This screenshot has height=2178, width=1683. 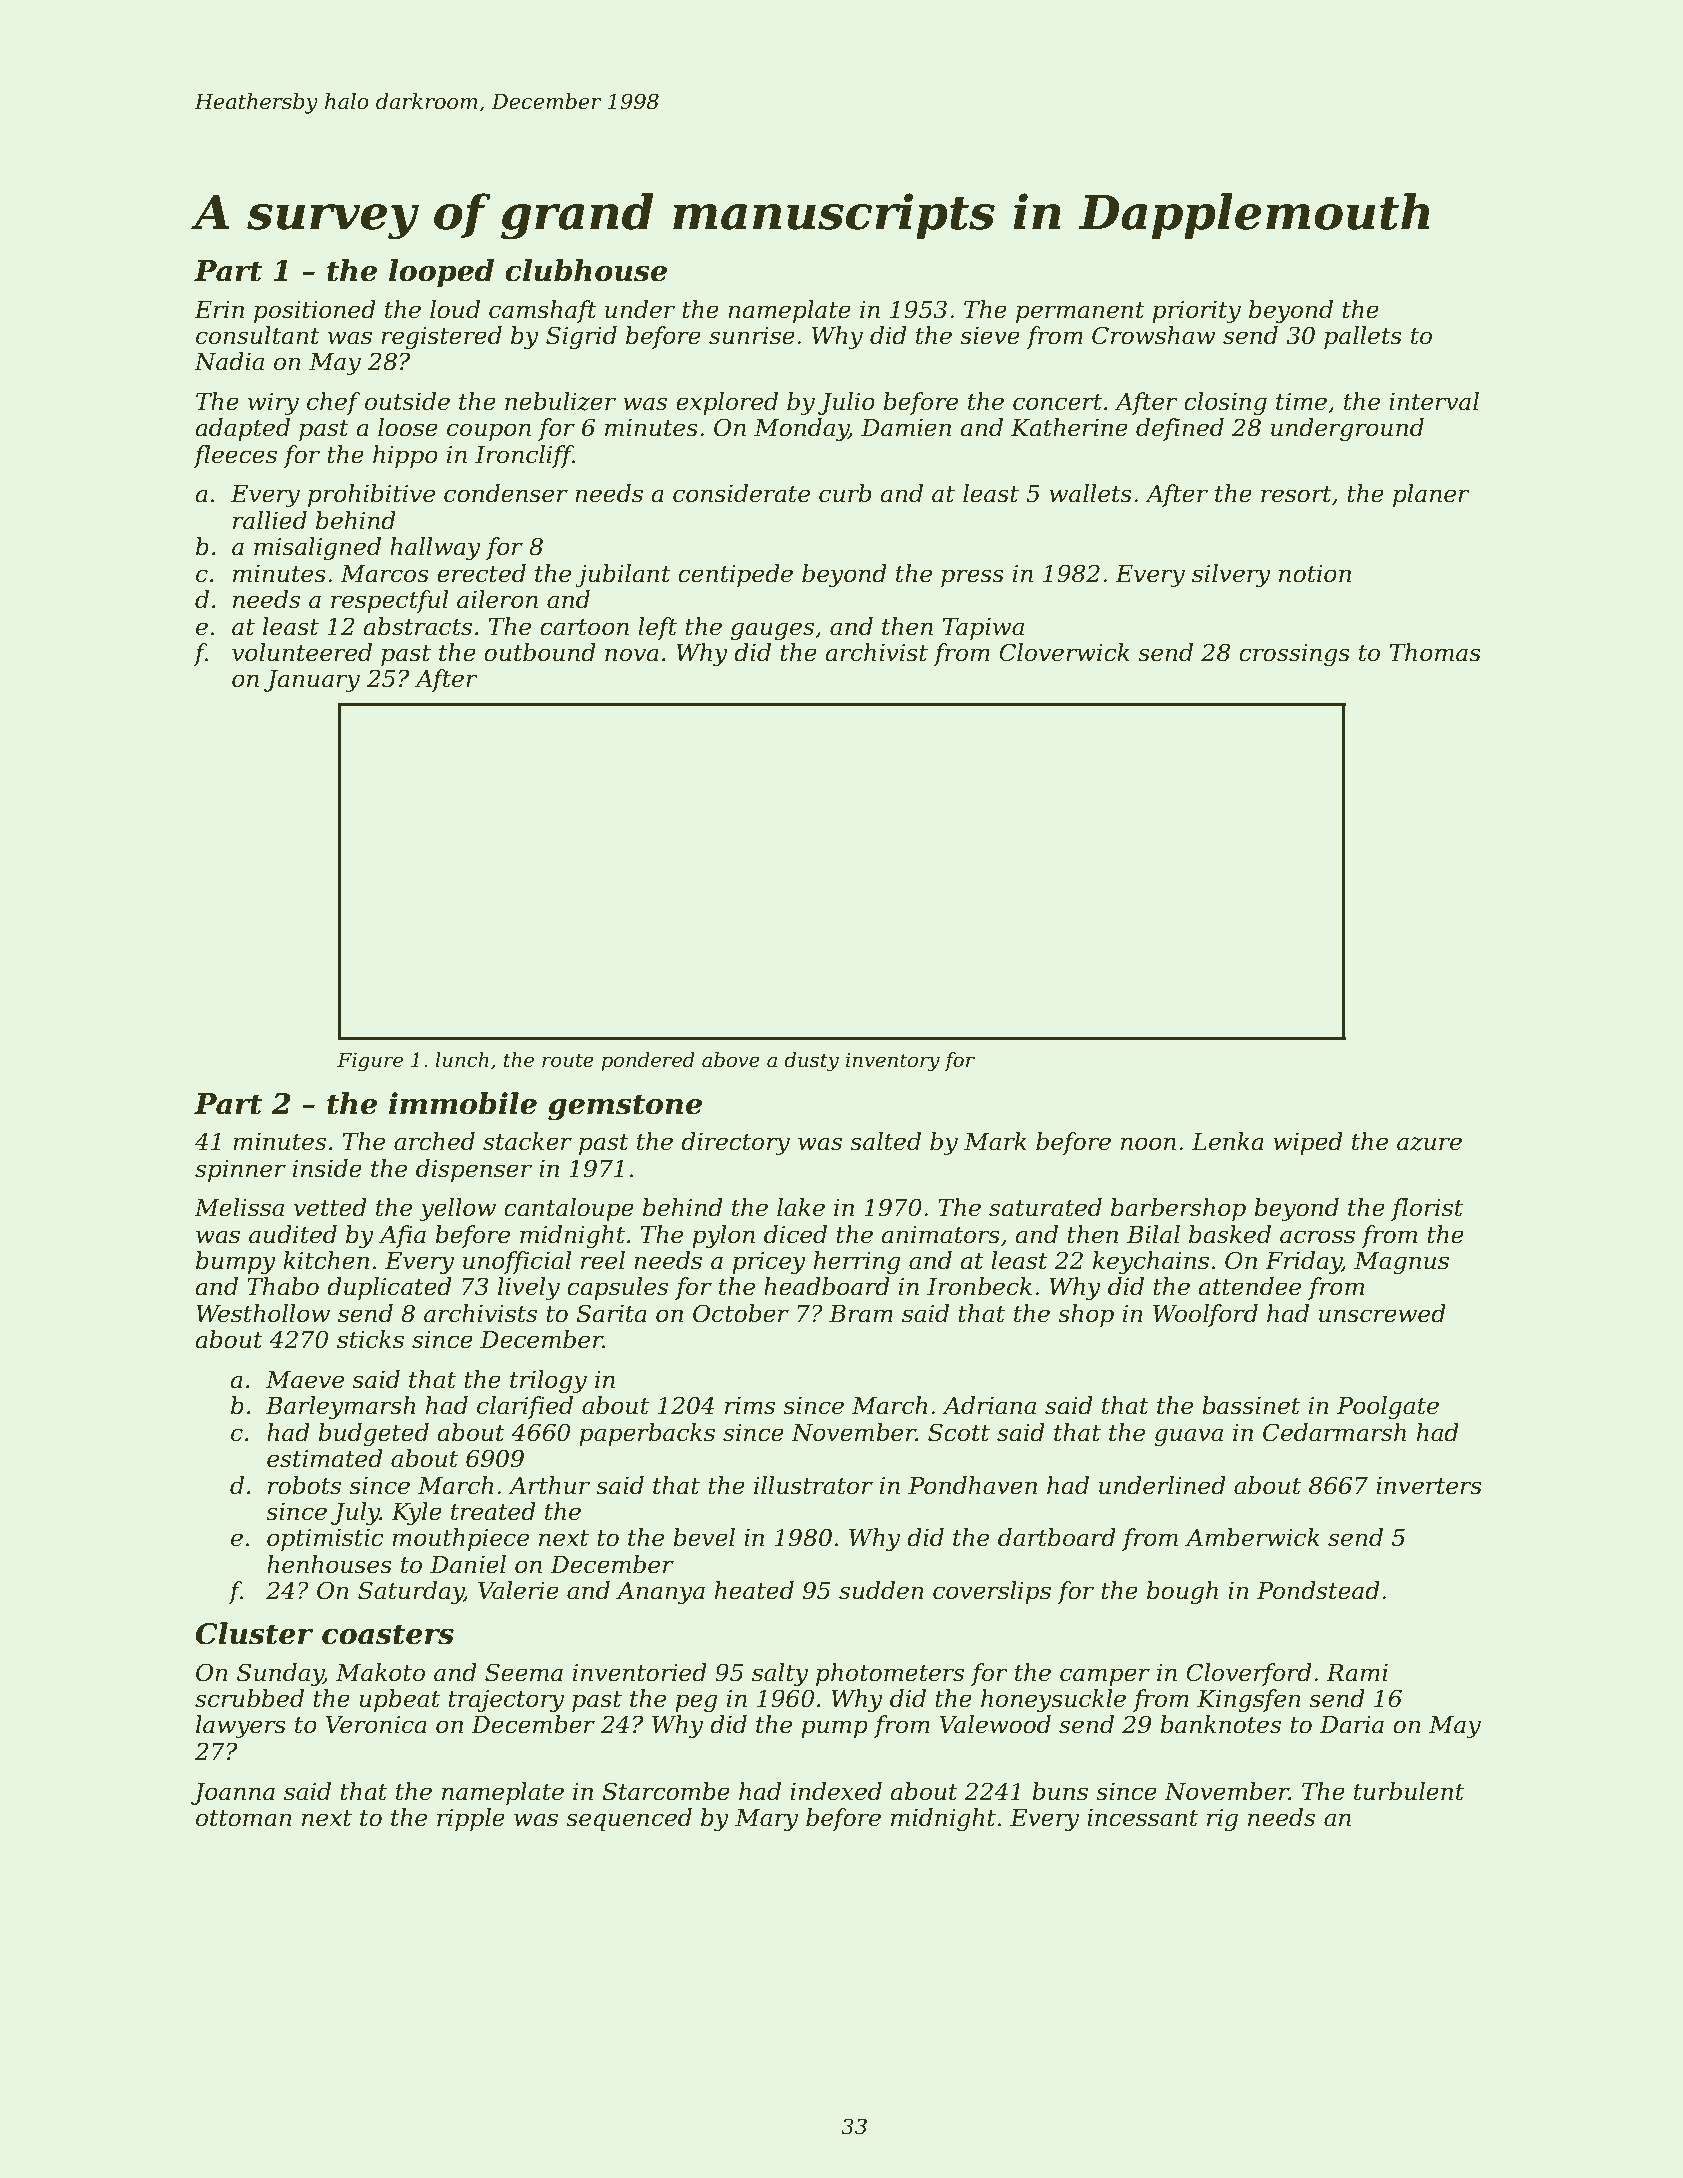 I want to click on registered, so click(x=441, y=337).
